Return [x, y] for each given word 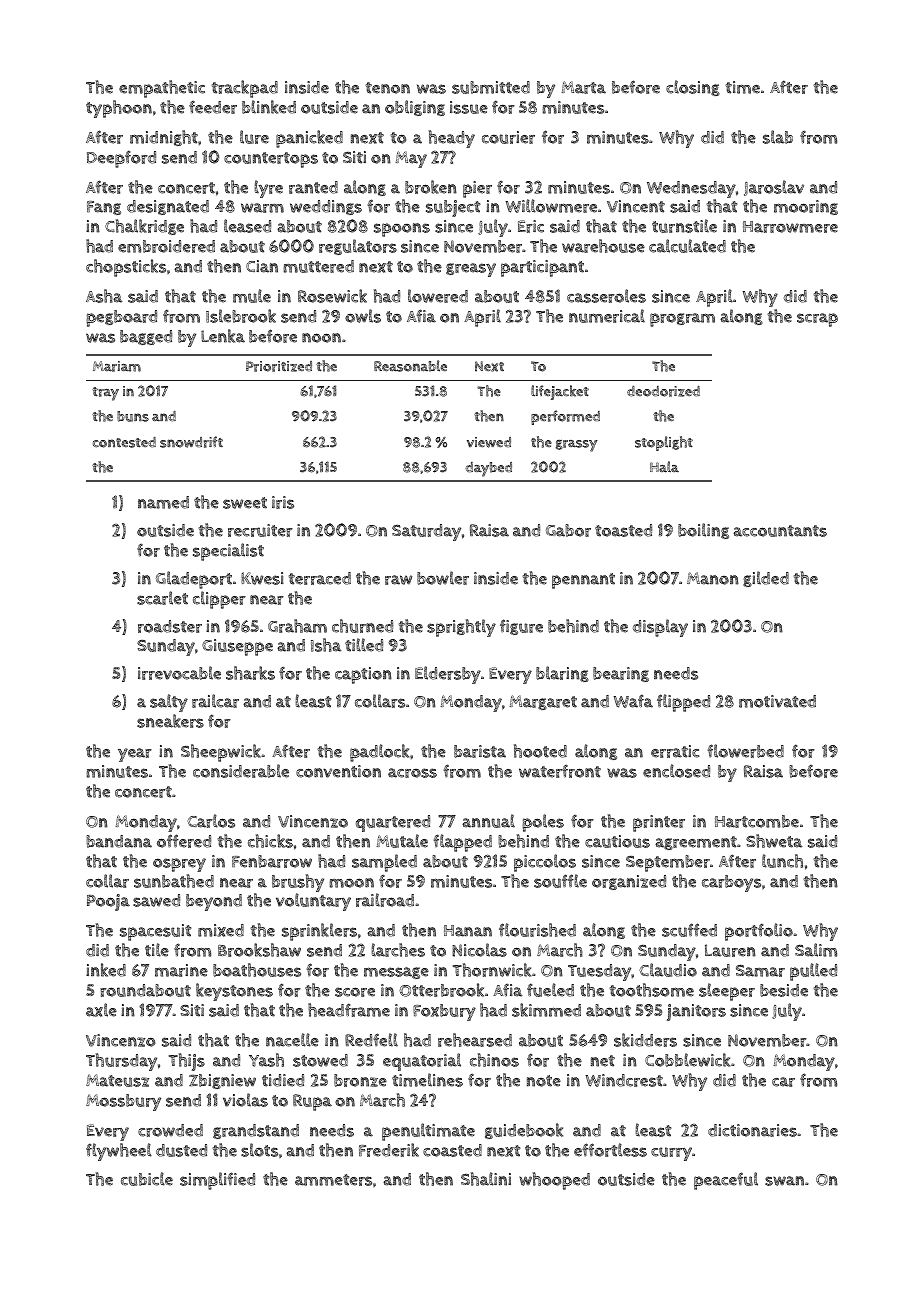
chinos [494, 1060]
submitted [491, 87]
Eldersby [448, 675]
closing [693, 88]
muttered [318, 266]
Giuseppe [237, 647]
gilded [766, 579]
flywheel [119, 1152]
